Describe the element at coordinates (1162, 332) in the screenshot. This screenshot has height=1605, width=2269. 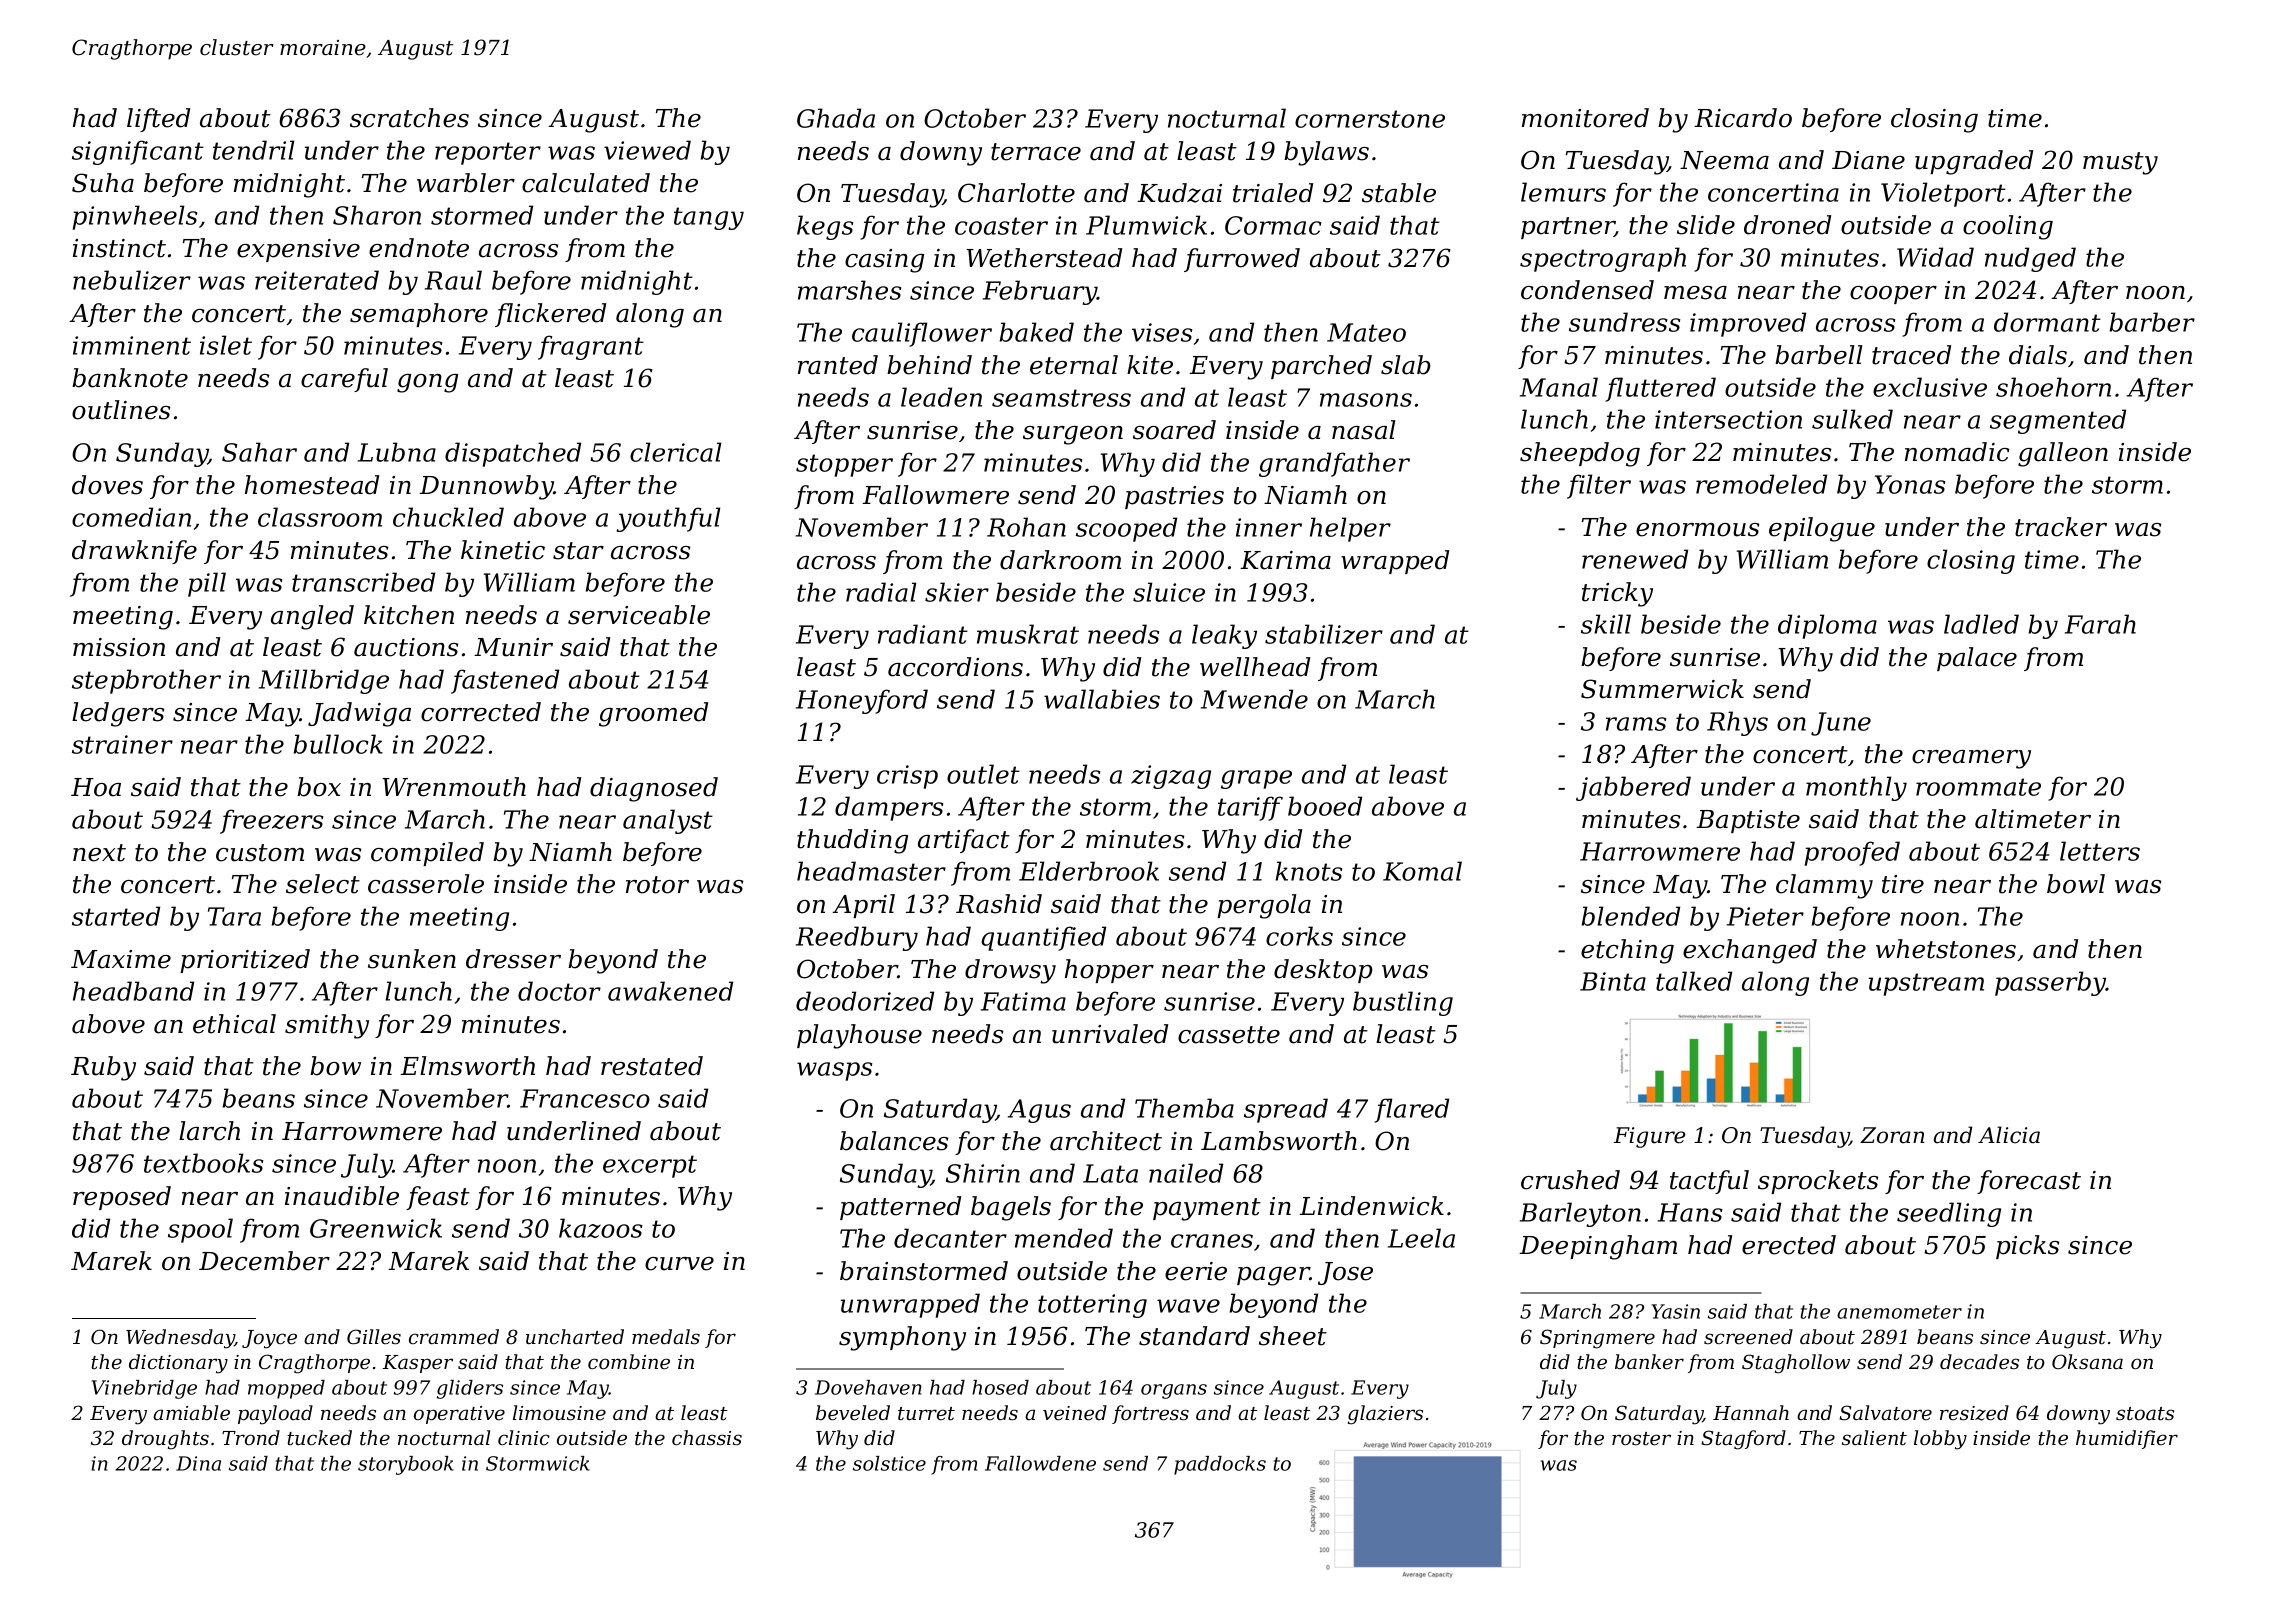
I see `vises` at that location.
